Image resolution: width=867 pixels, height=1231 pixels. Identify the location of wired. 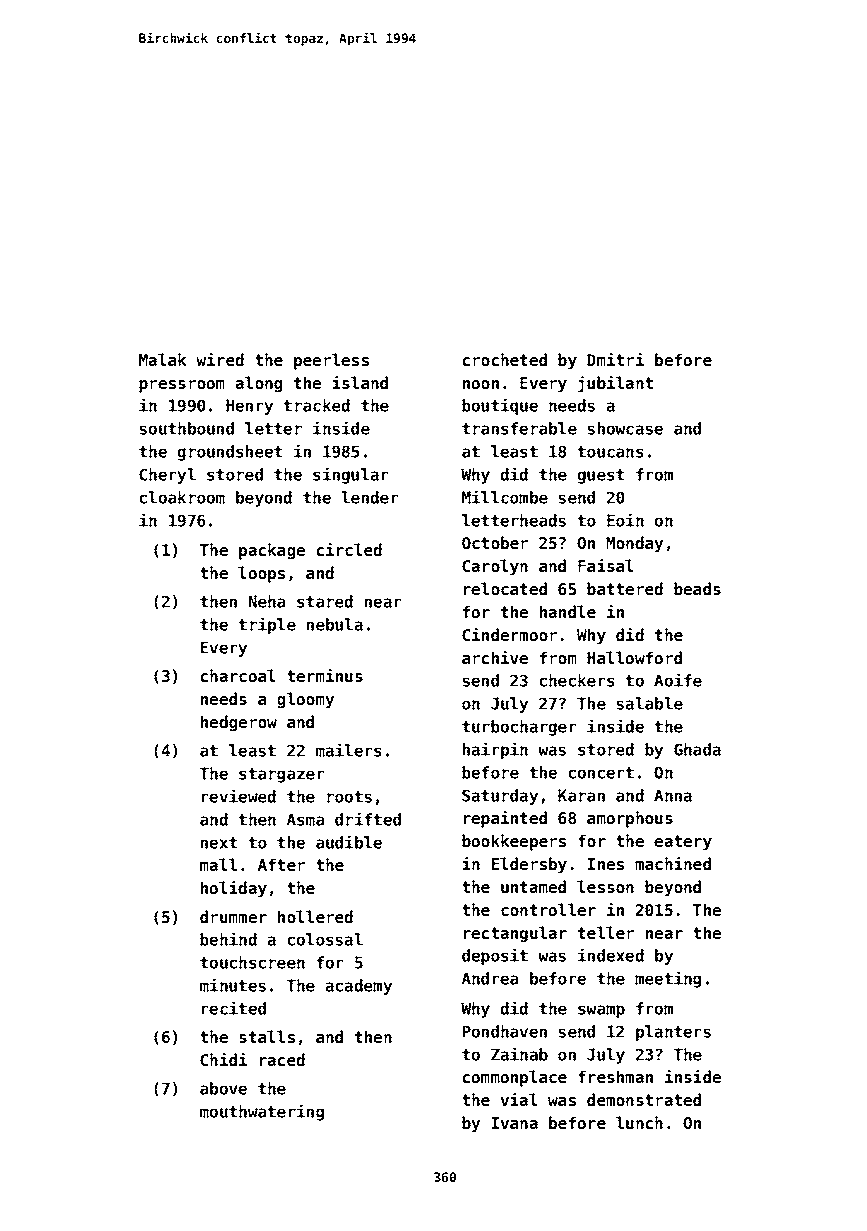
(220, 360).
